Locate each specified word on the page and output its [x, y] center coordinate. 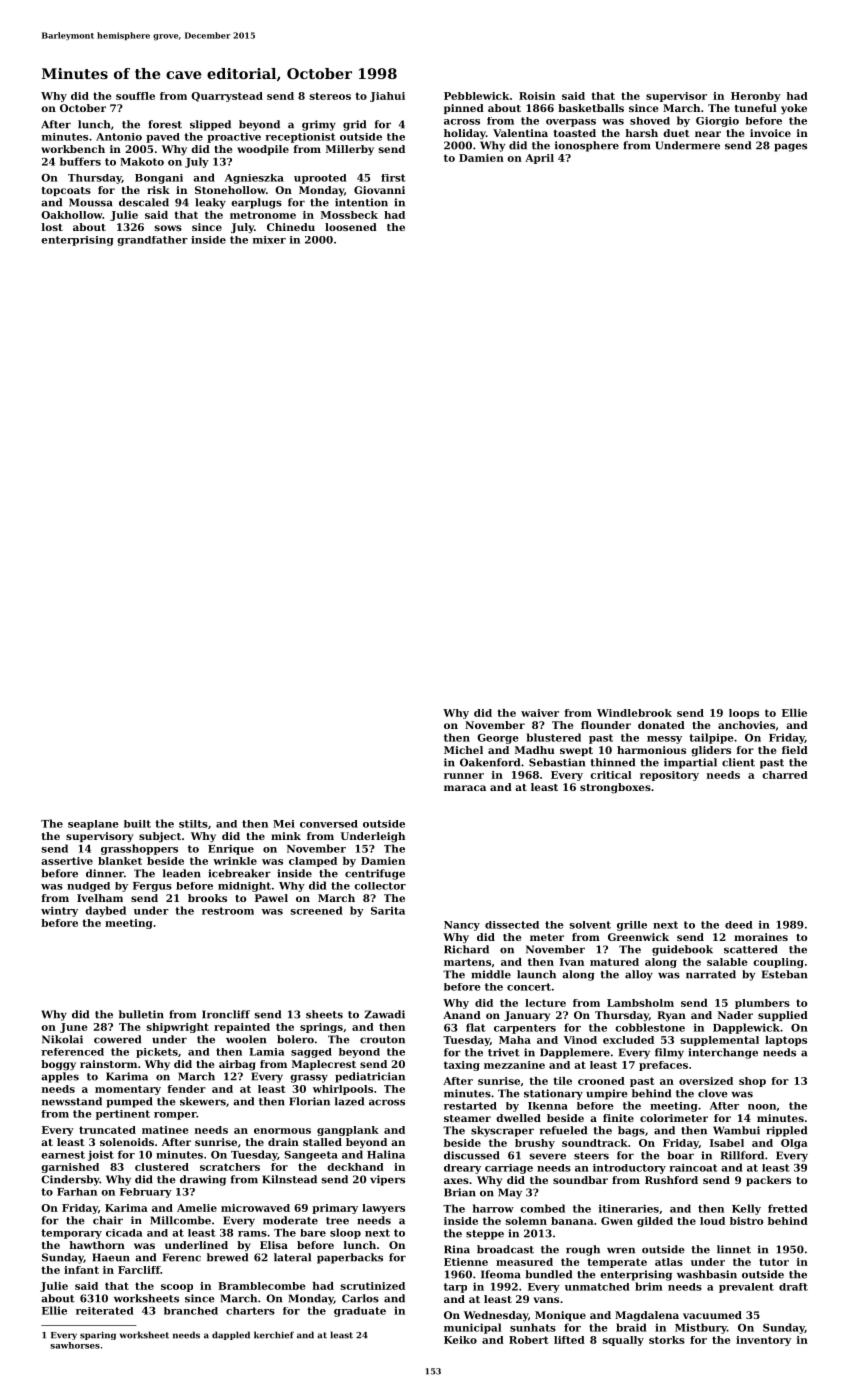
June [74, 1028]
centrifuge [375, 874]
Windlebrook [634, 713]
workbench [73, 149]
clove [713, 1093]
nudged [88, 887]
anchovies [746, 725]
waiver [540, 713]
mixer [269, 240]
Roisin [537, 96]
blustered [553, 737]
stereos [330, 96]
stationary [553, 1094]
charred [785, 775]
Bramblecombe [262, 1286]
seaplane [93, 825]
